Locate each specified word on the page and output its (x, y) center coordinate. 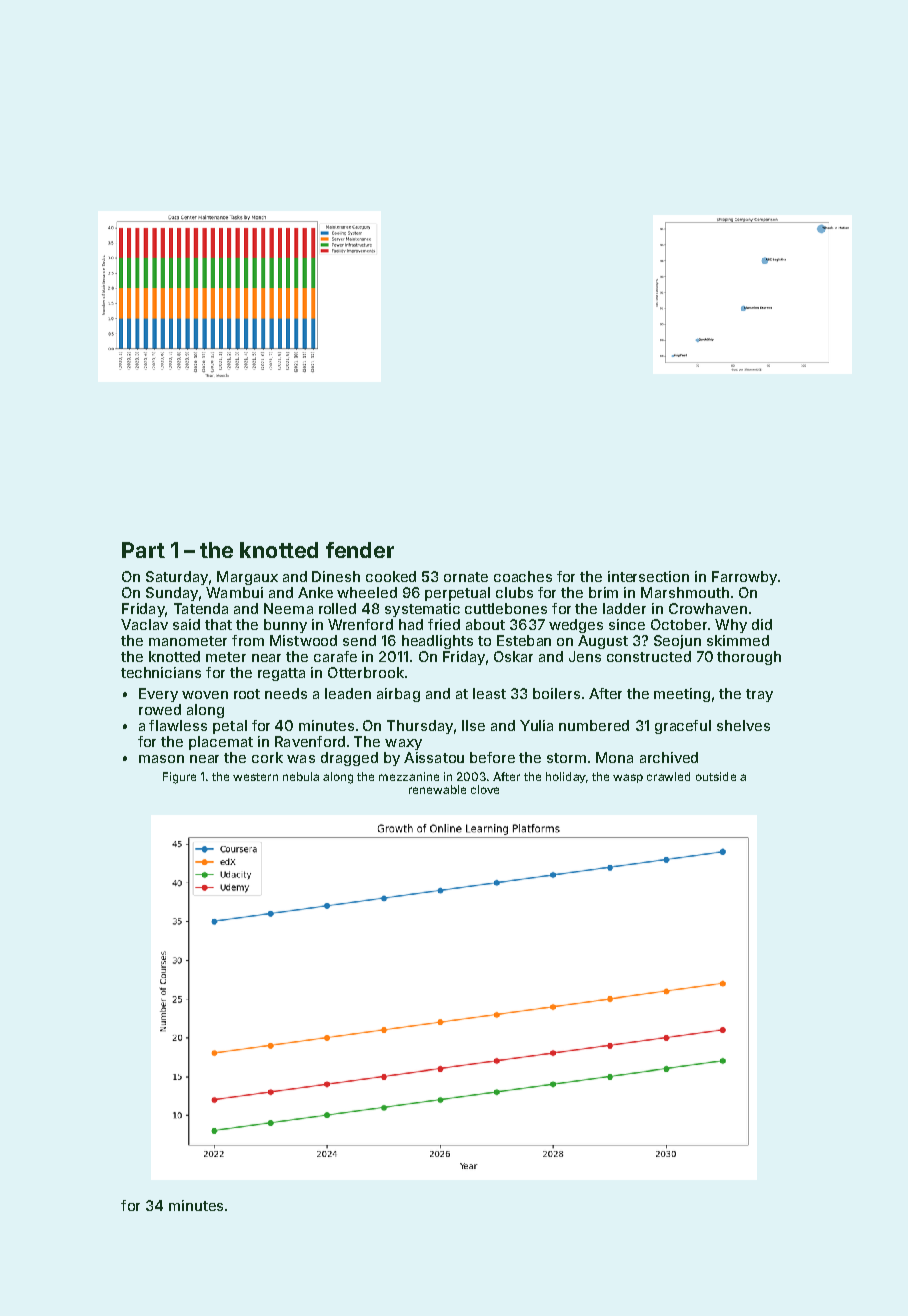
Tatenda (201, 608)
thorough (749, 658)
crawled (668, 776)
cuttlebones (506, 608)
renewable (437, 789)
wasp (628, 778)
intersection (648, 576)
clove (485, 789)
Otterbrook (366, 672)
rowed (160, 709)
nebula (301, 776)
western (255, 777)
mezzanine (409, 776)
